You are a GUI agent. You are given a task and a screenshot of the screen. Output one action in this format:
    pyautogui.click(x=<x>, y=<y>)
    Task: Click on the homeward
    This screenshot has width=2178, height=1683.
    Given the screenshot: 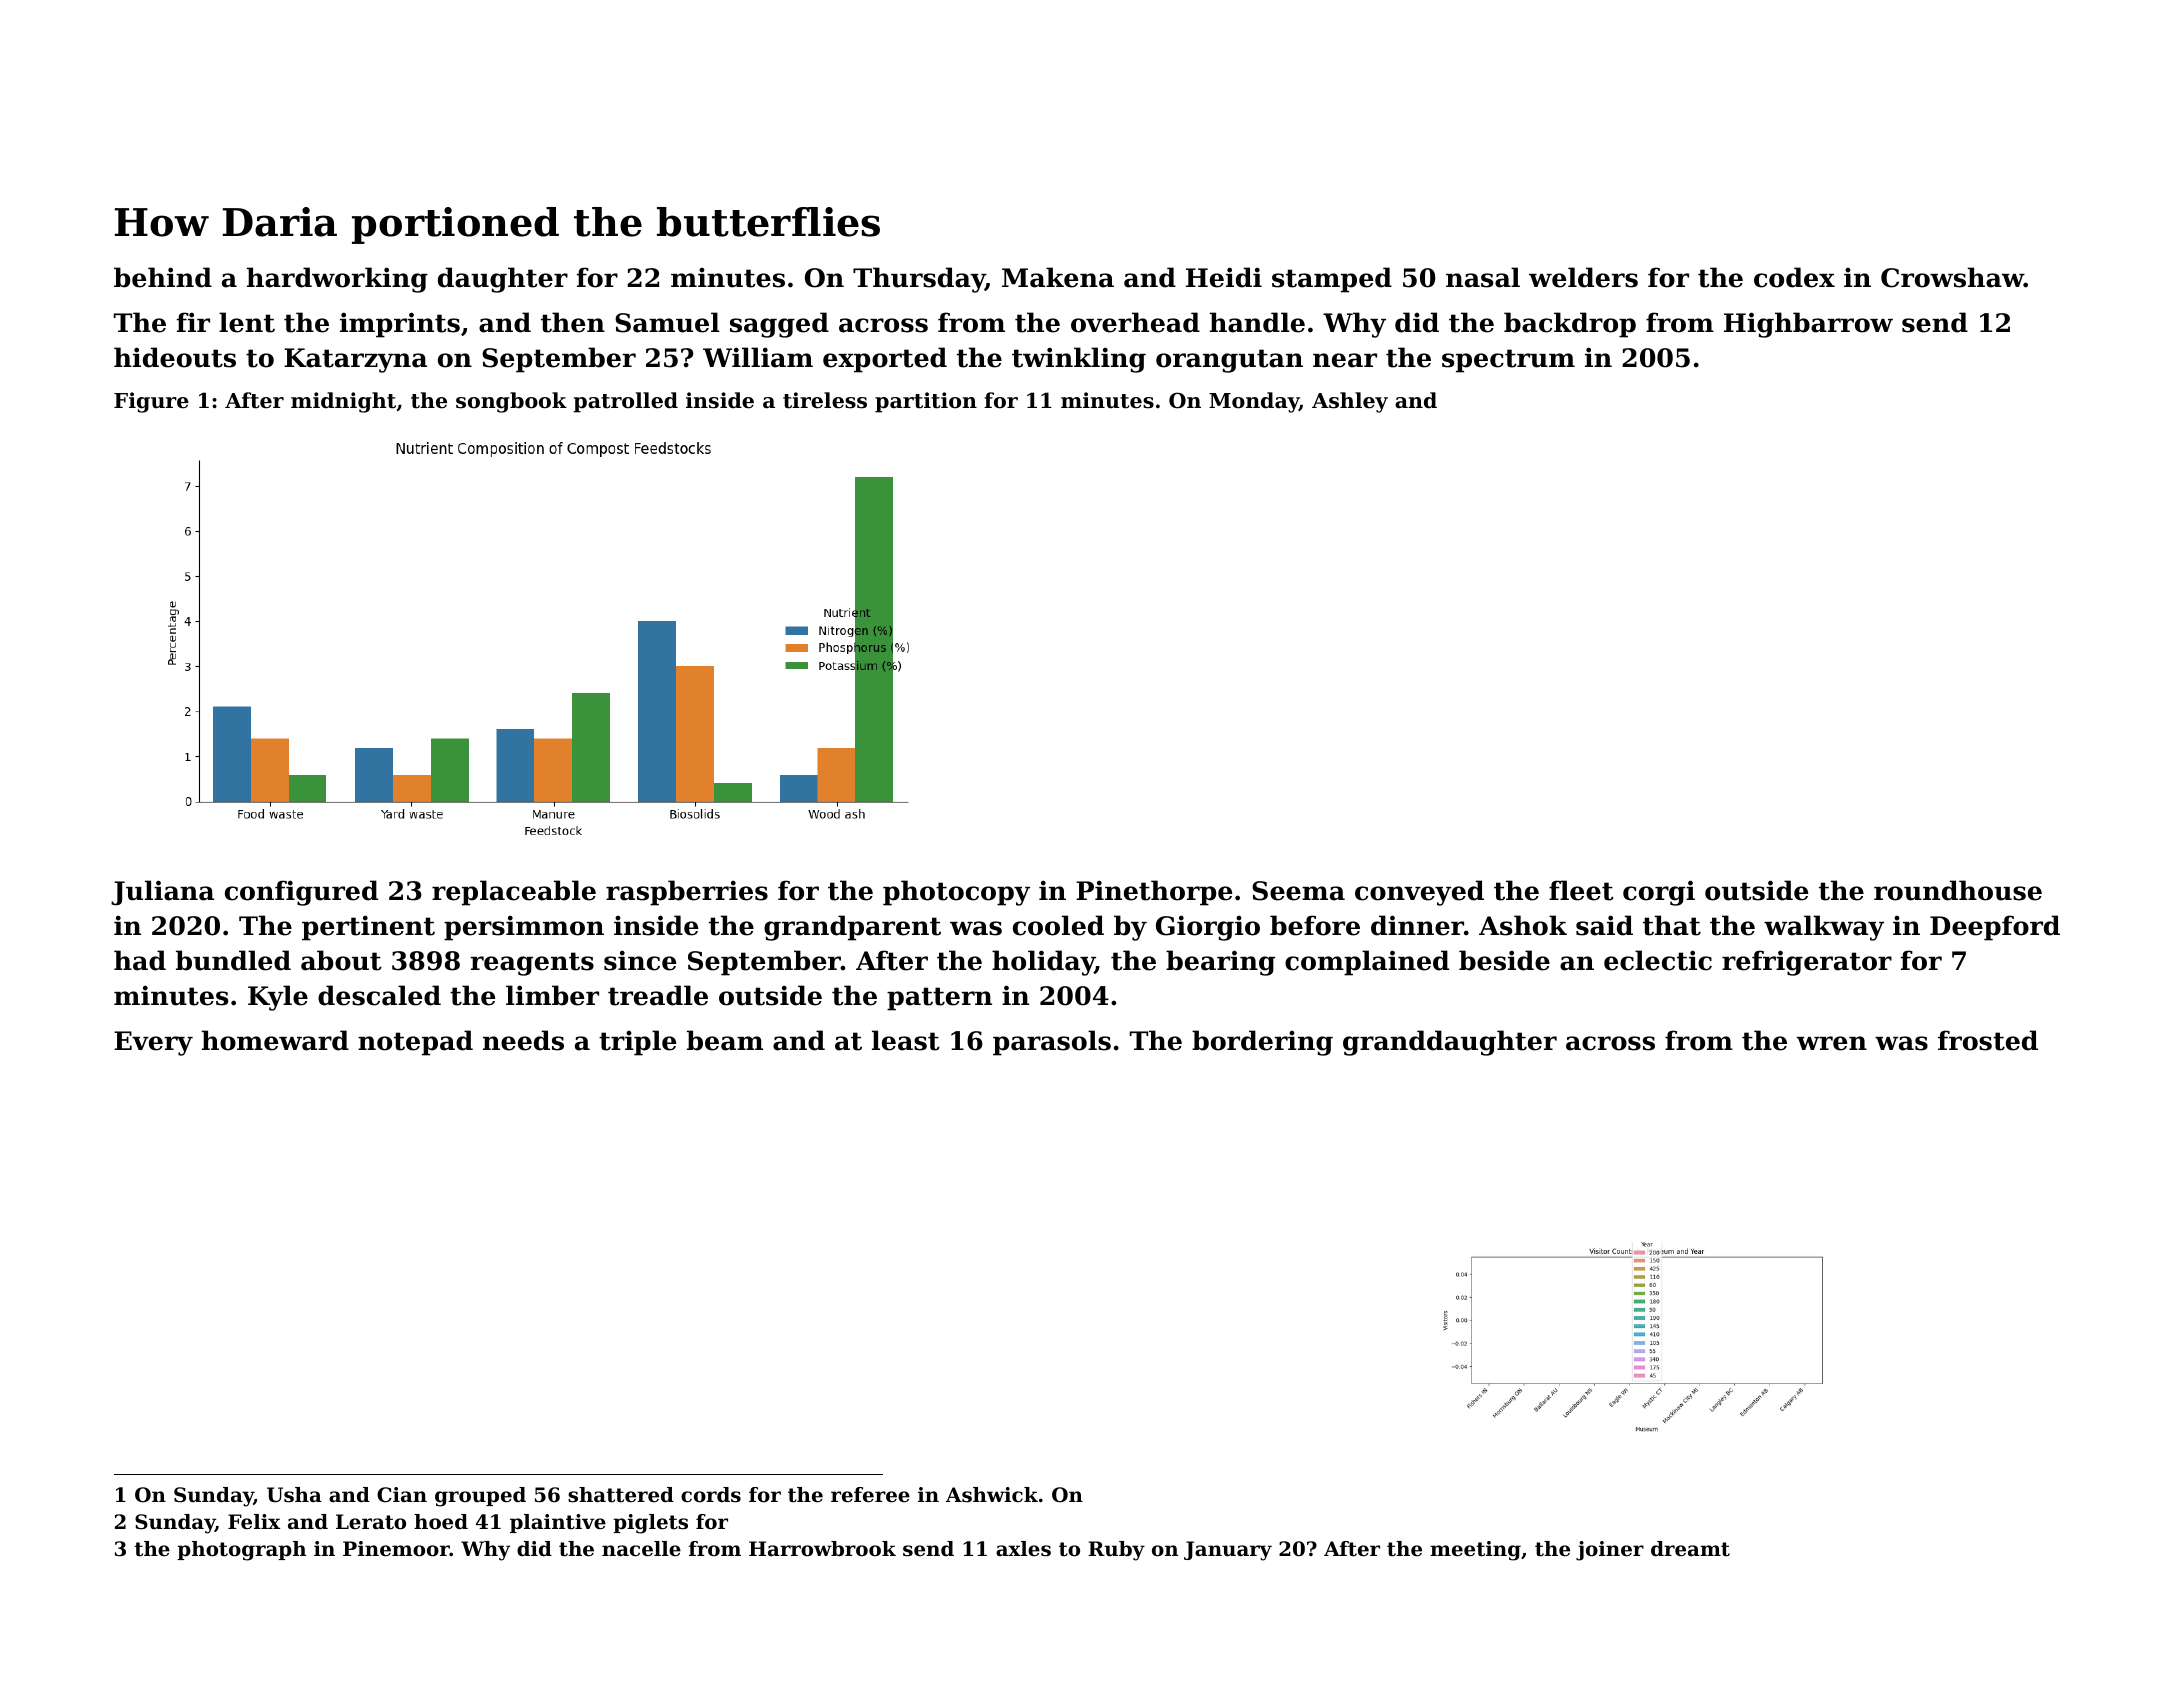 What is the action you would take?
    pyautogui.click(x=275, y=1040)
